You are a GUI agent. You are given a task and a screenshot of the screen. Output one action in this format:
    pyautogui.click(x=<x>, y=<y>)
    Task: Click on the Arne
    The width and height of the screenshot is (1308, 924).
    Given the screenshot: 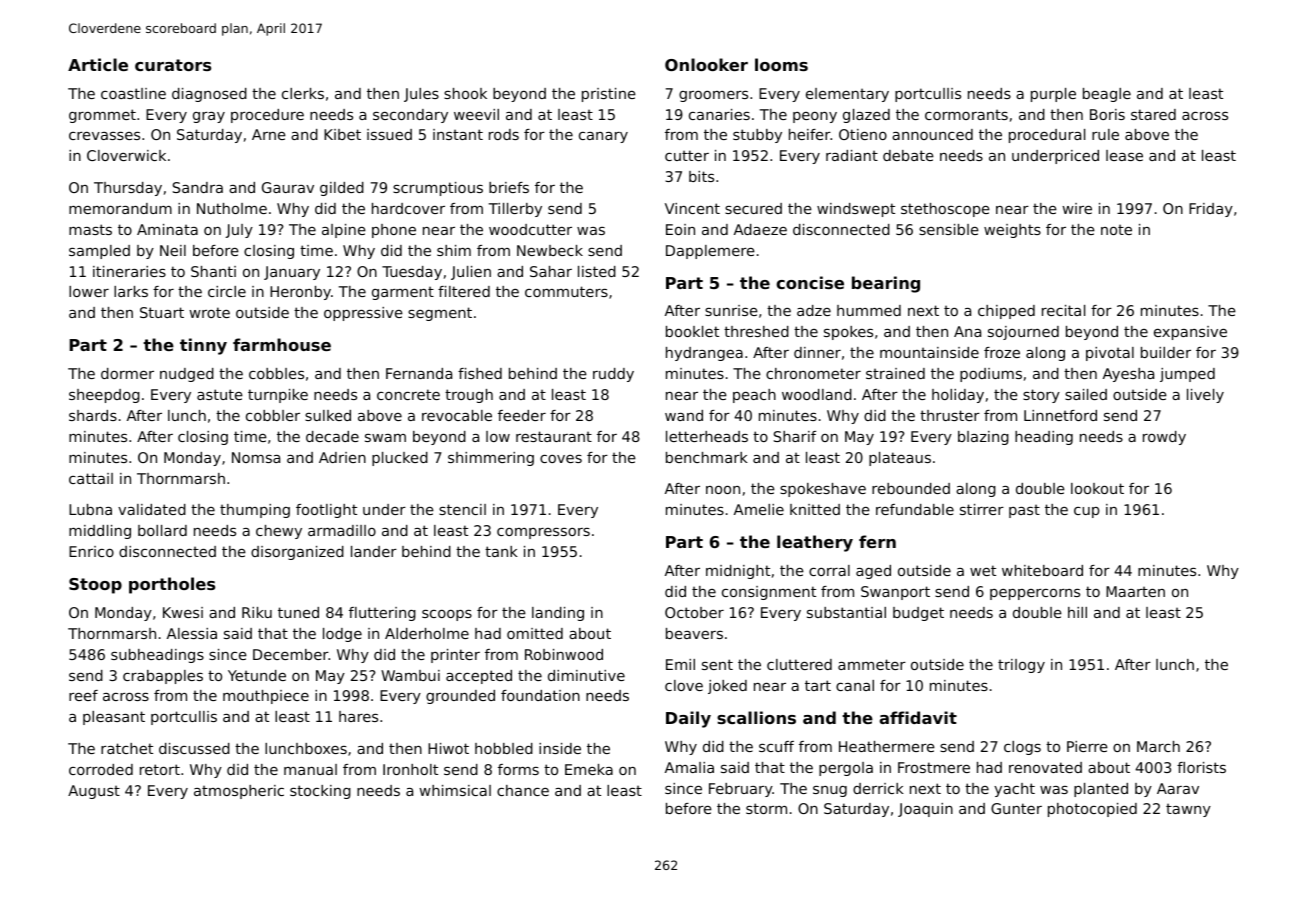 What is the action you would take?
    pyautogui.click(x=269, y=134)
